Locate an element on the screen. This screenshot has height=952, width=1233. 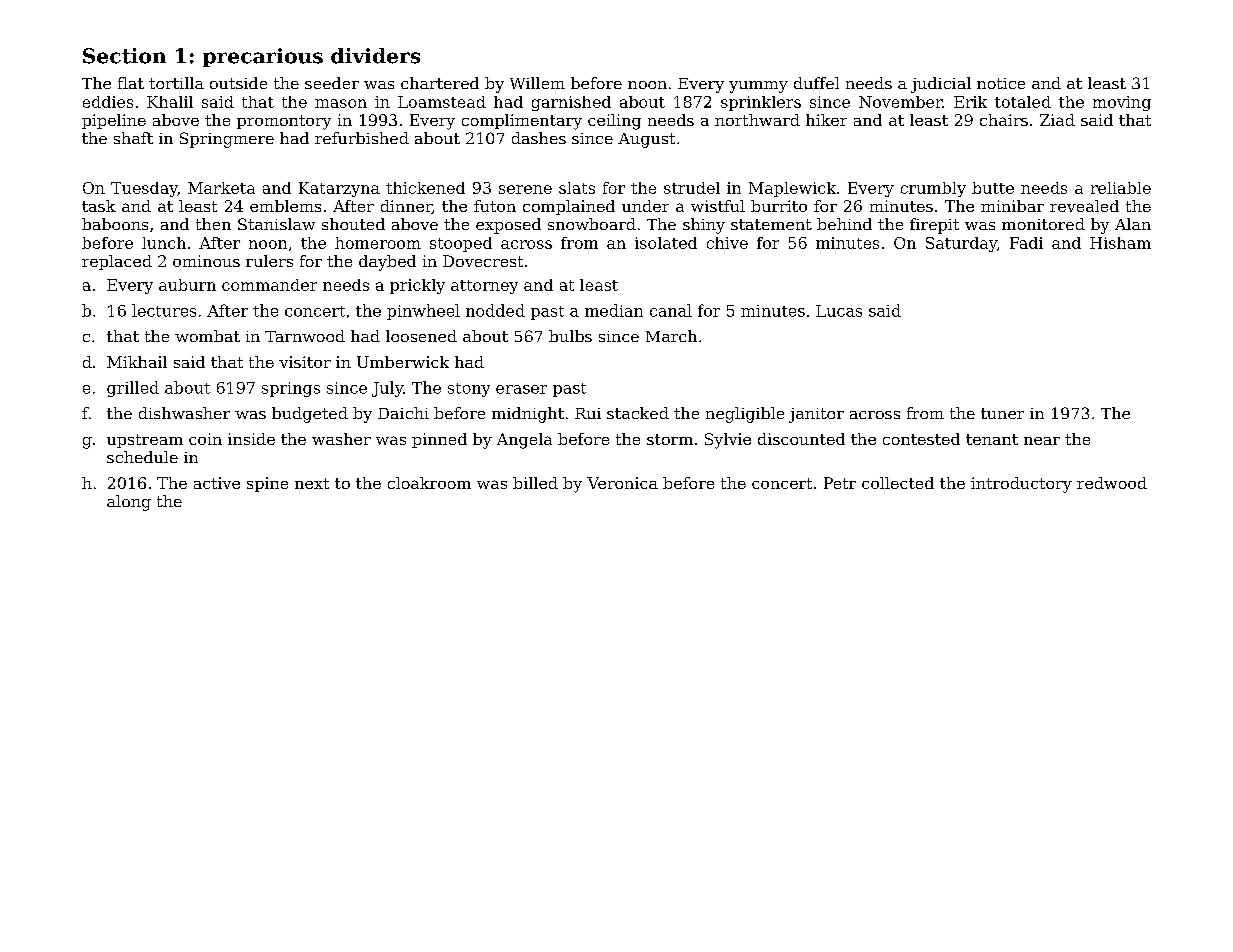
nodded is located at coordinates (495, 310).
